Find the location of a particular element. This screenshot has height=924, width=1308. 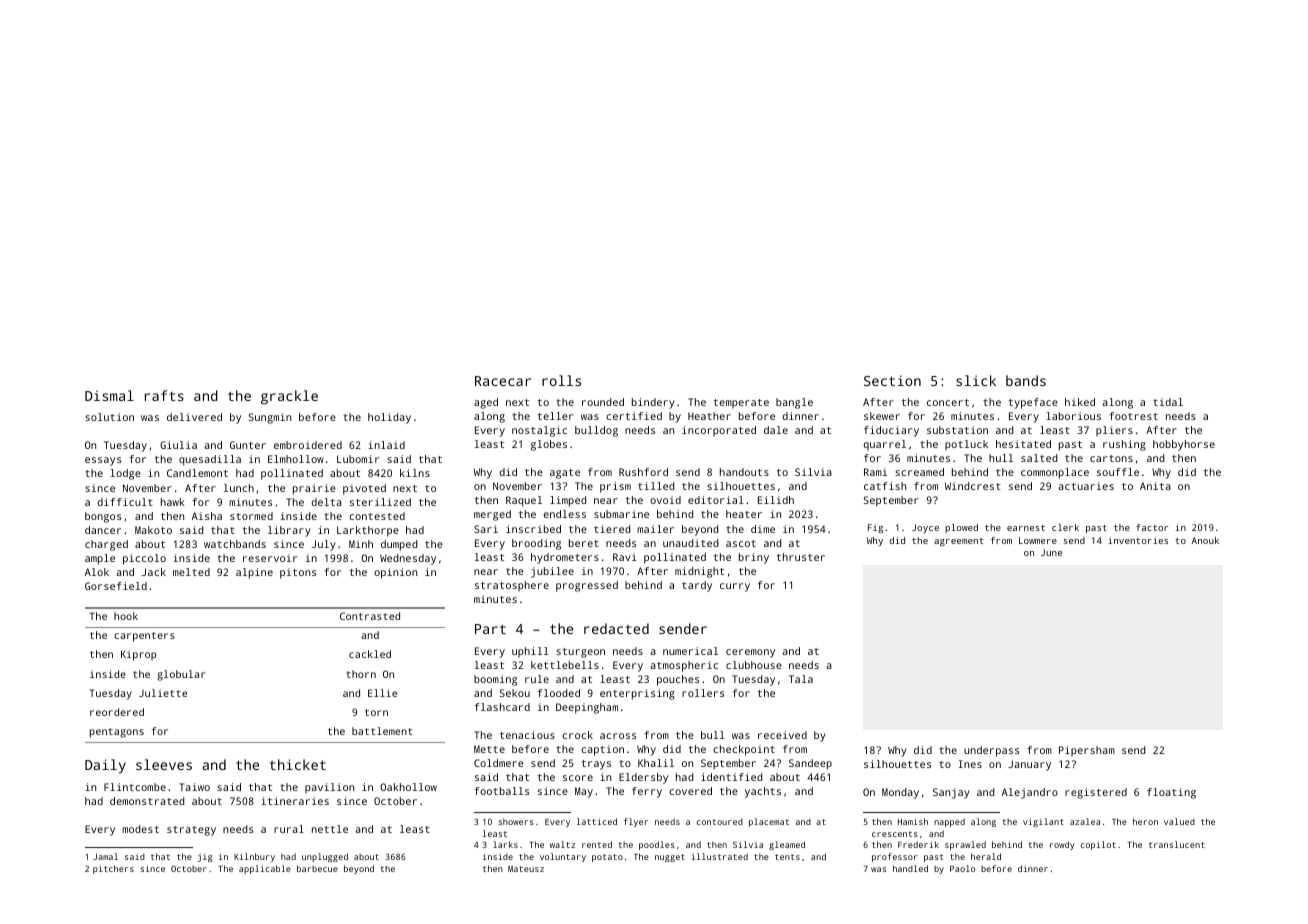

Contrasted is located at coordinates (370, 616).
